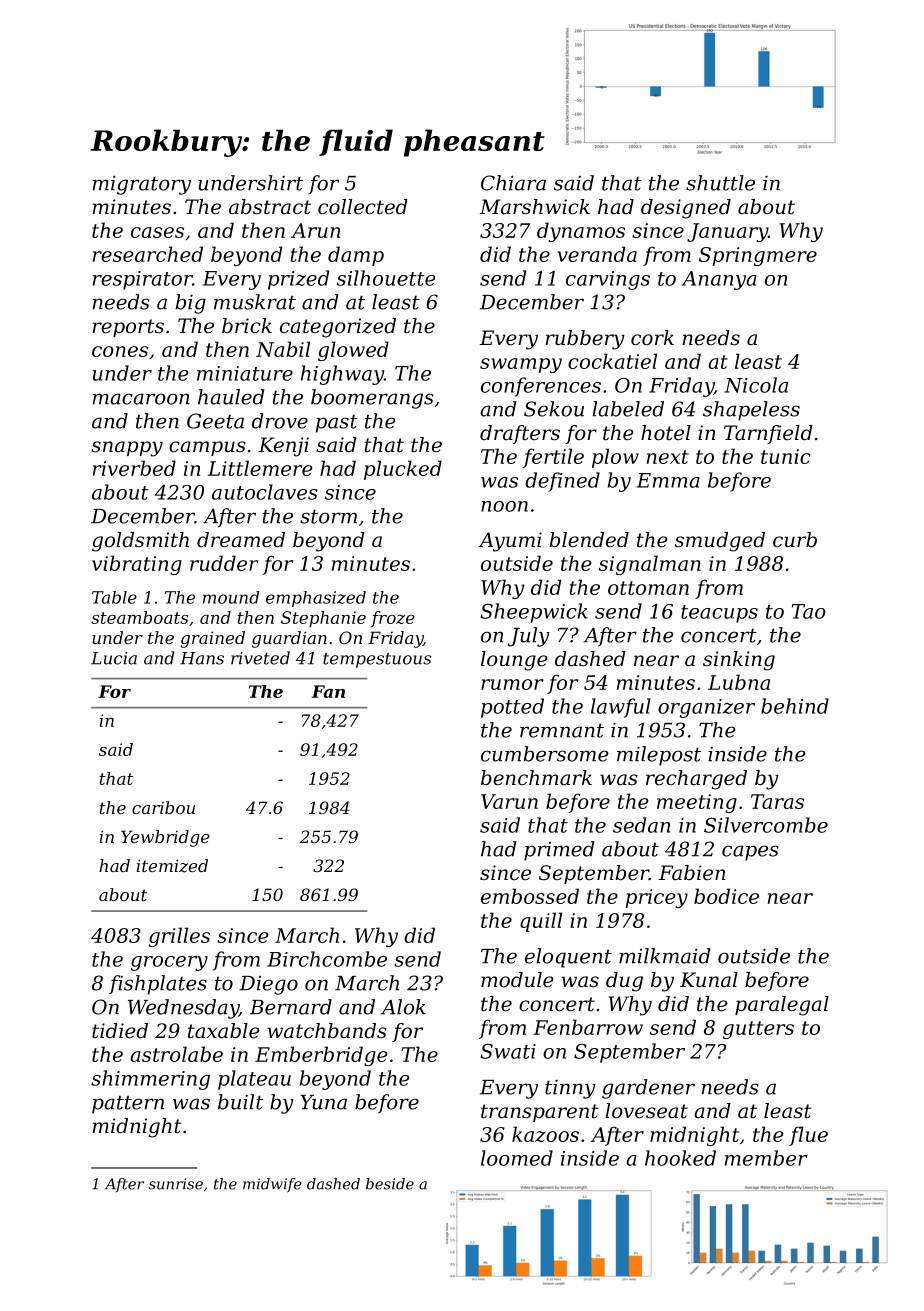 The width and height of the screenshot is (924, 1311). Describe the element at coordinates (353, 351) in the screenshot. I see `glowed` at that location.
